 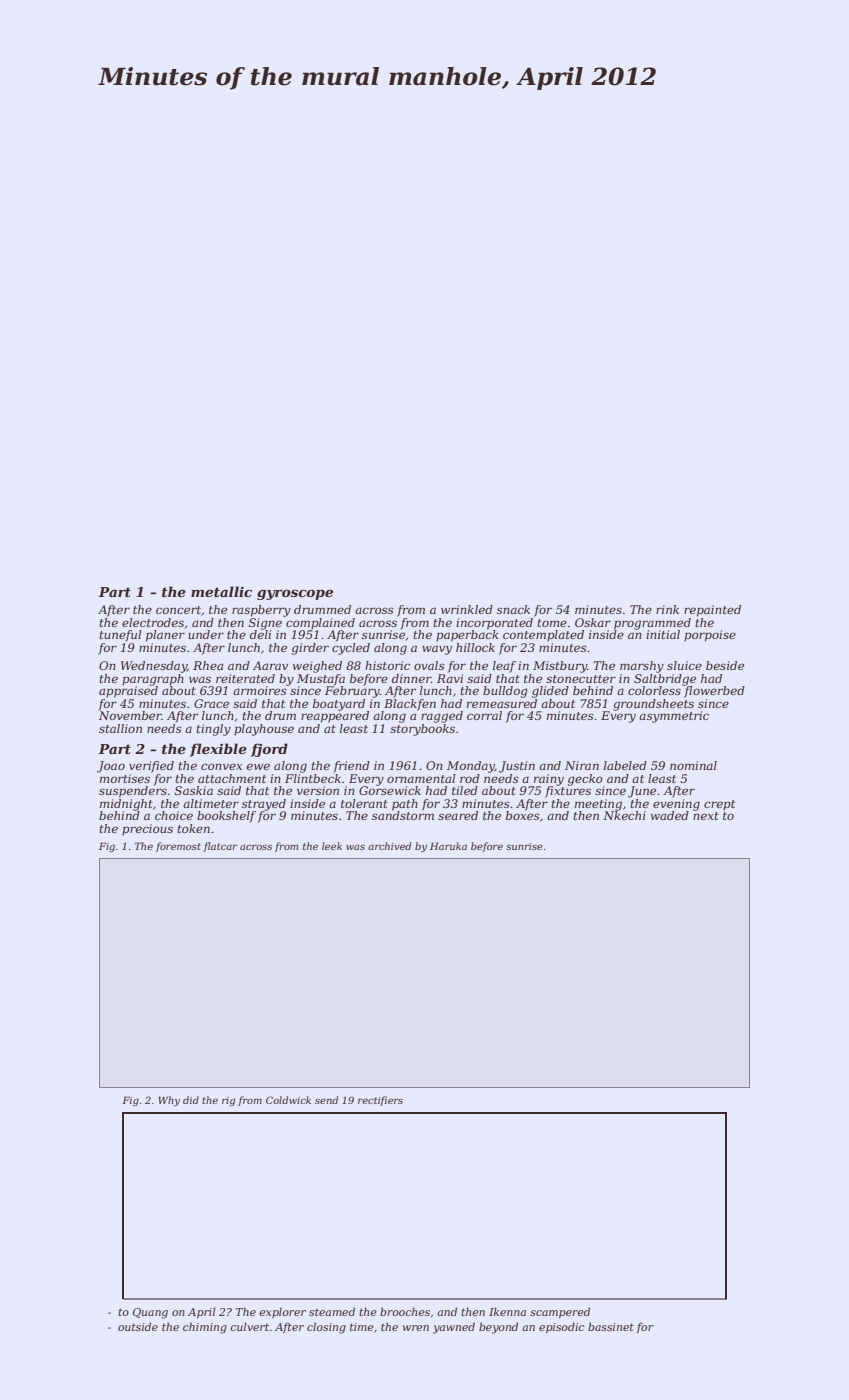 What do you see at coordinates (126, 805) in the page?
I see `midnight` at bounding box center [126, 805].
